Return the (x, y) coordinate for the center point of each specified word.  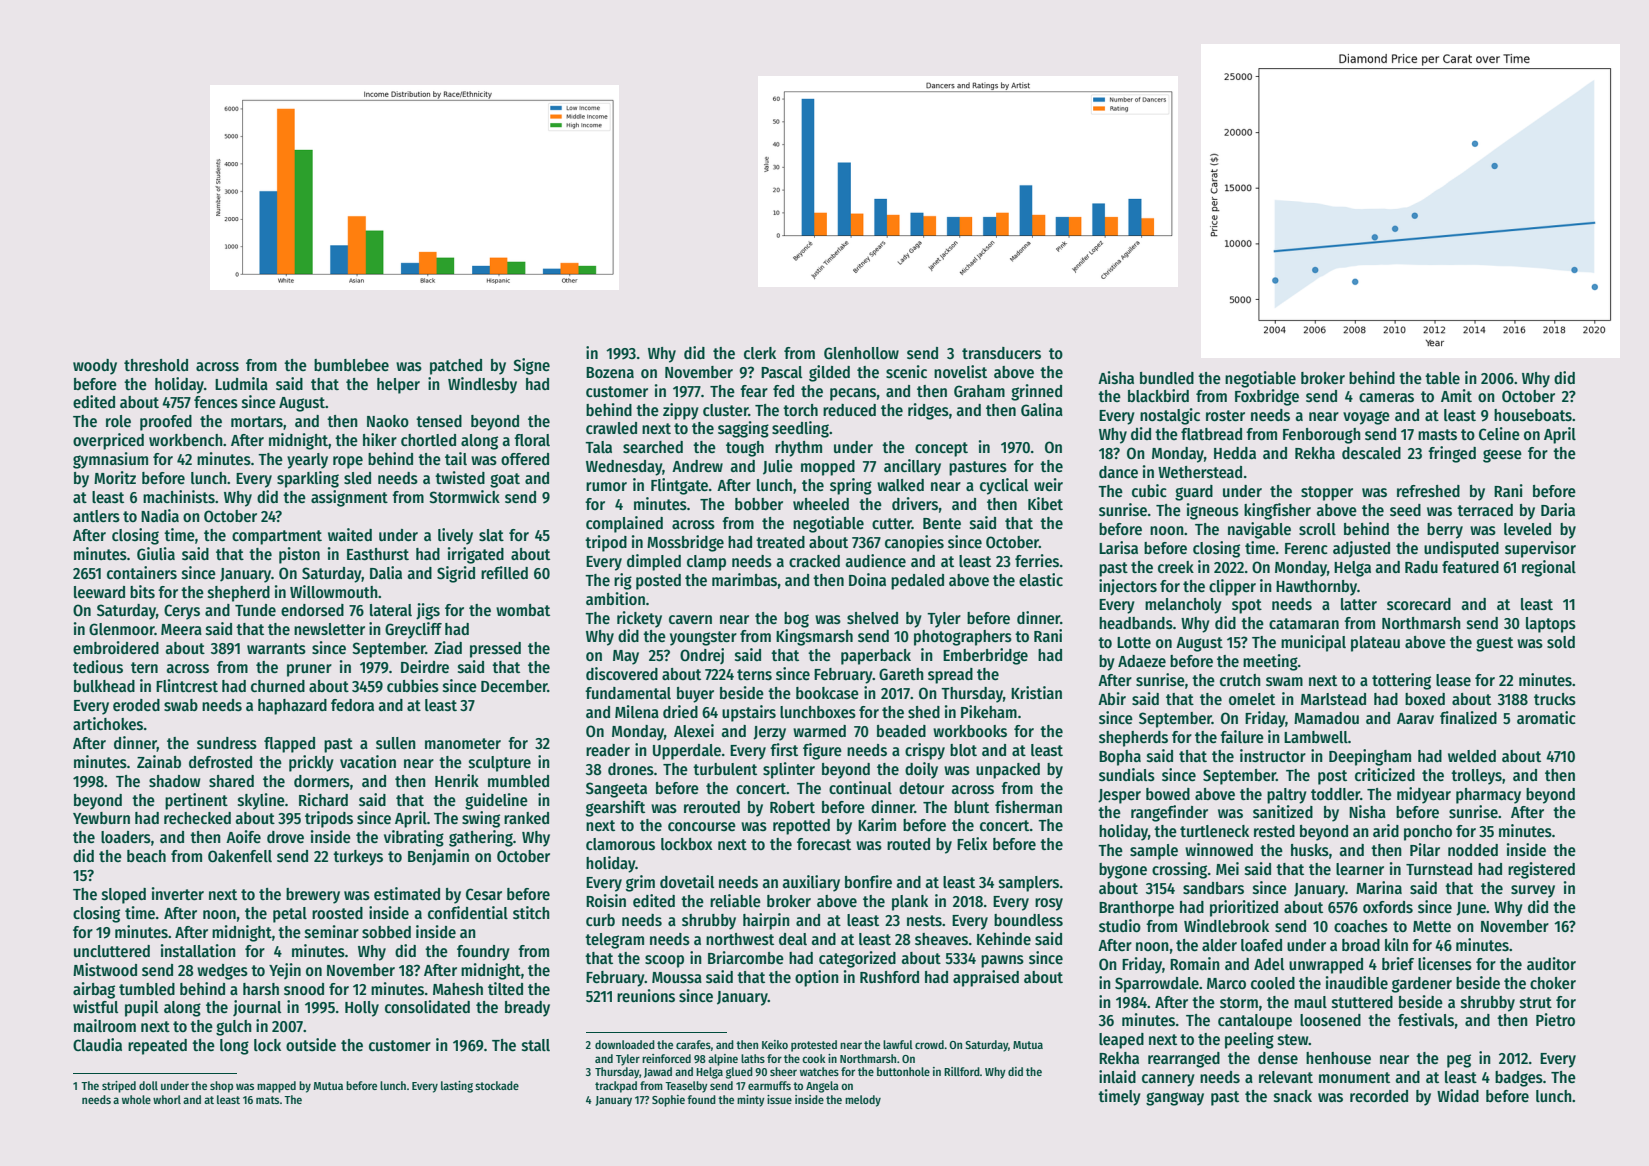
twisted (460, 478)
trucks (1555, 699)
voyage (1366, 418)
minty (751, 1101)
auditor (1551, 964)
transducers (1001, 353)
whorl (167, 1099)
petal (290, 915)
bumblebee (351, 365)
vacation (368, 761)
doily (921, 770)
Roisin (606, 901)
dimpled (654, 562)
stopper (1327, 493)
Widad (1458, 1095)
